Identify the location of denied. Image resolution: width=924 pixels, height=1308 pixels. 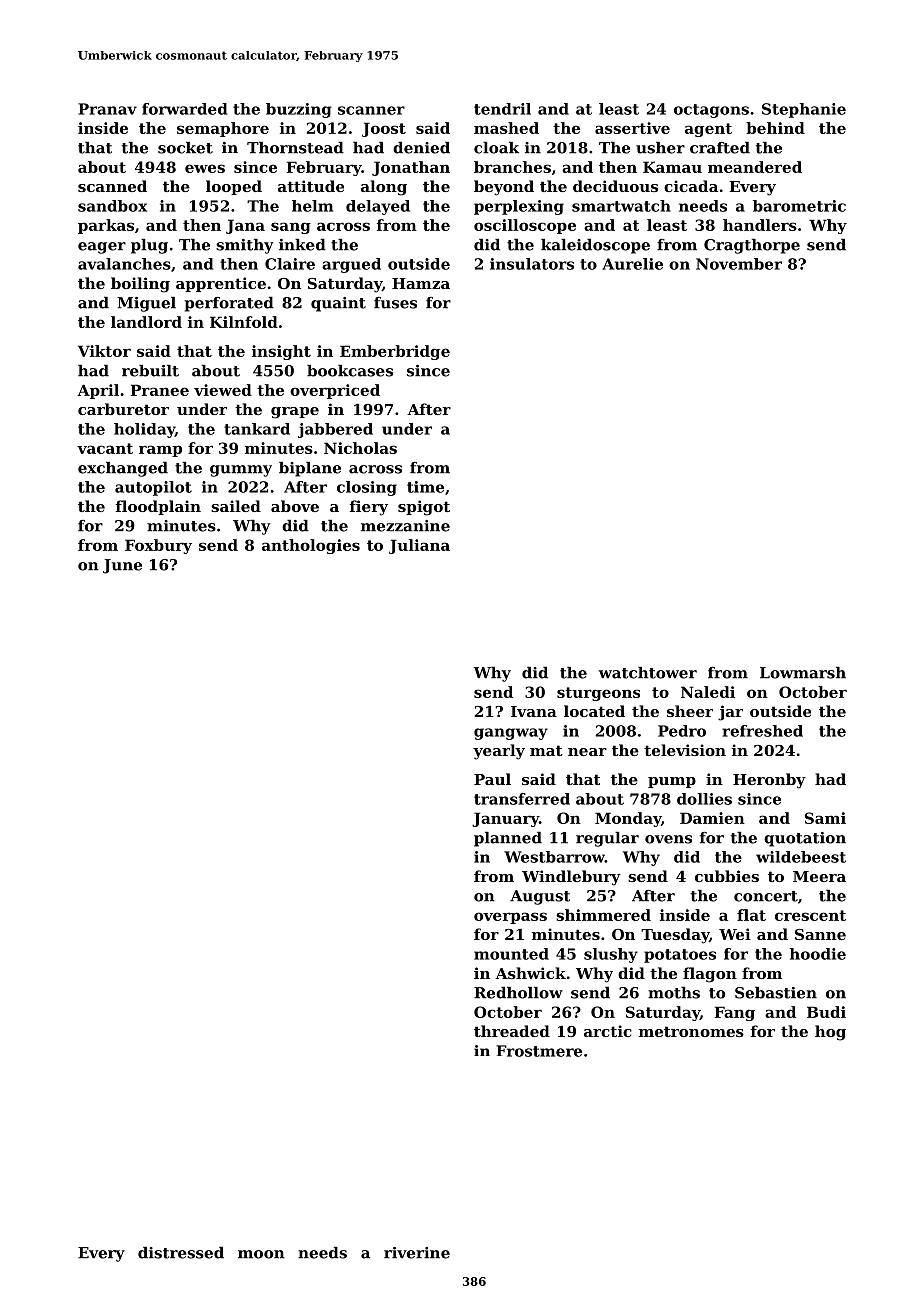
(421, 147).
